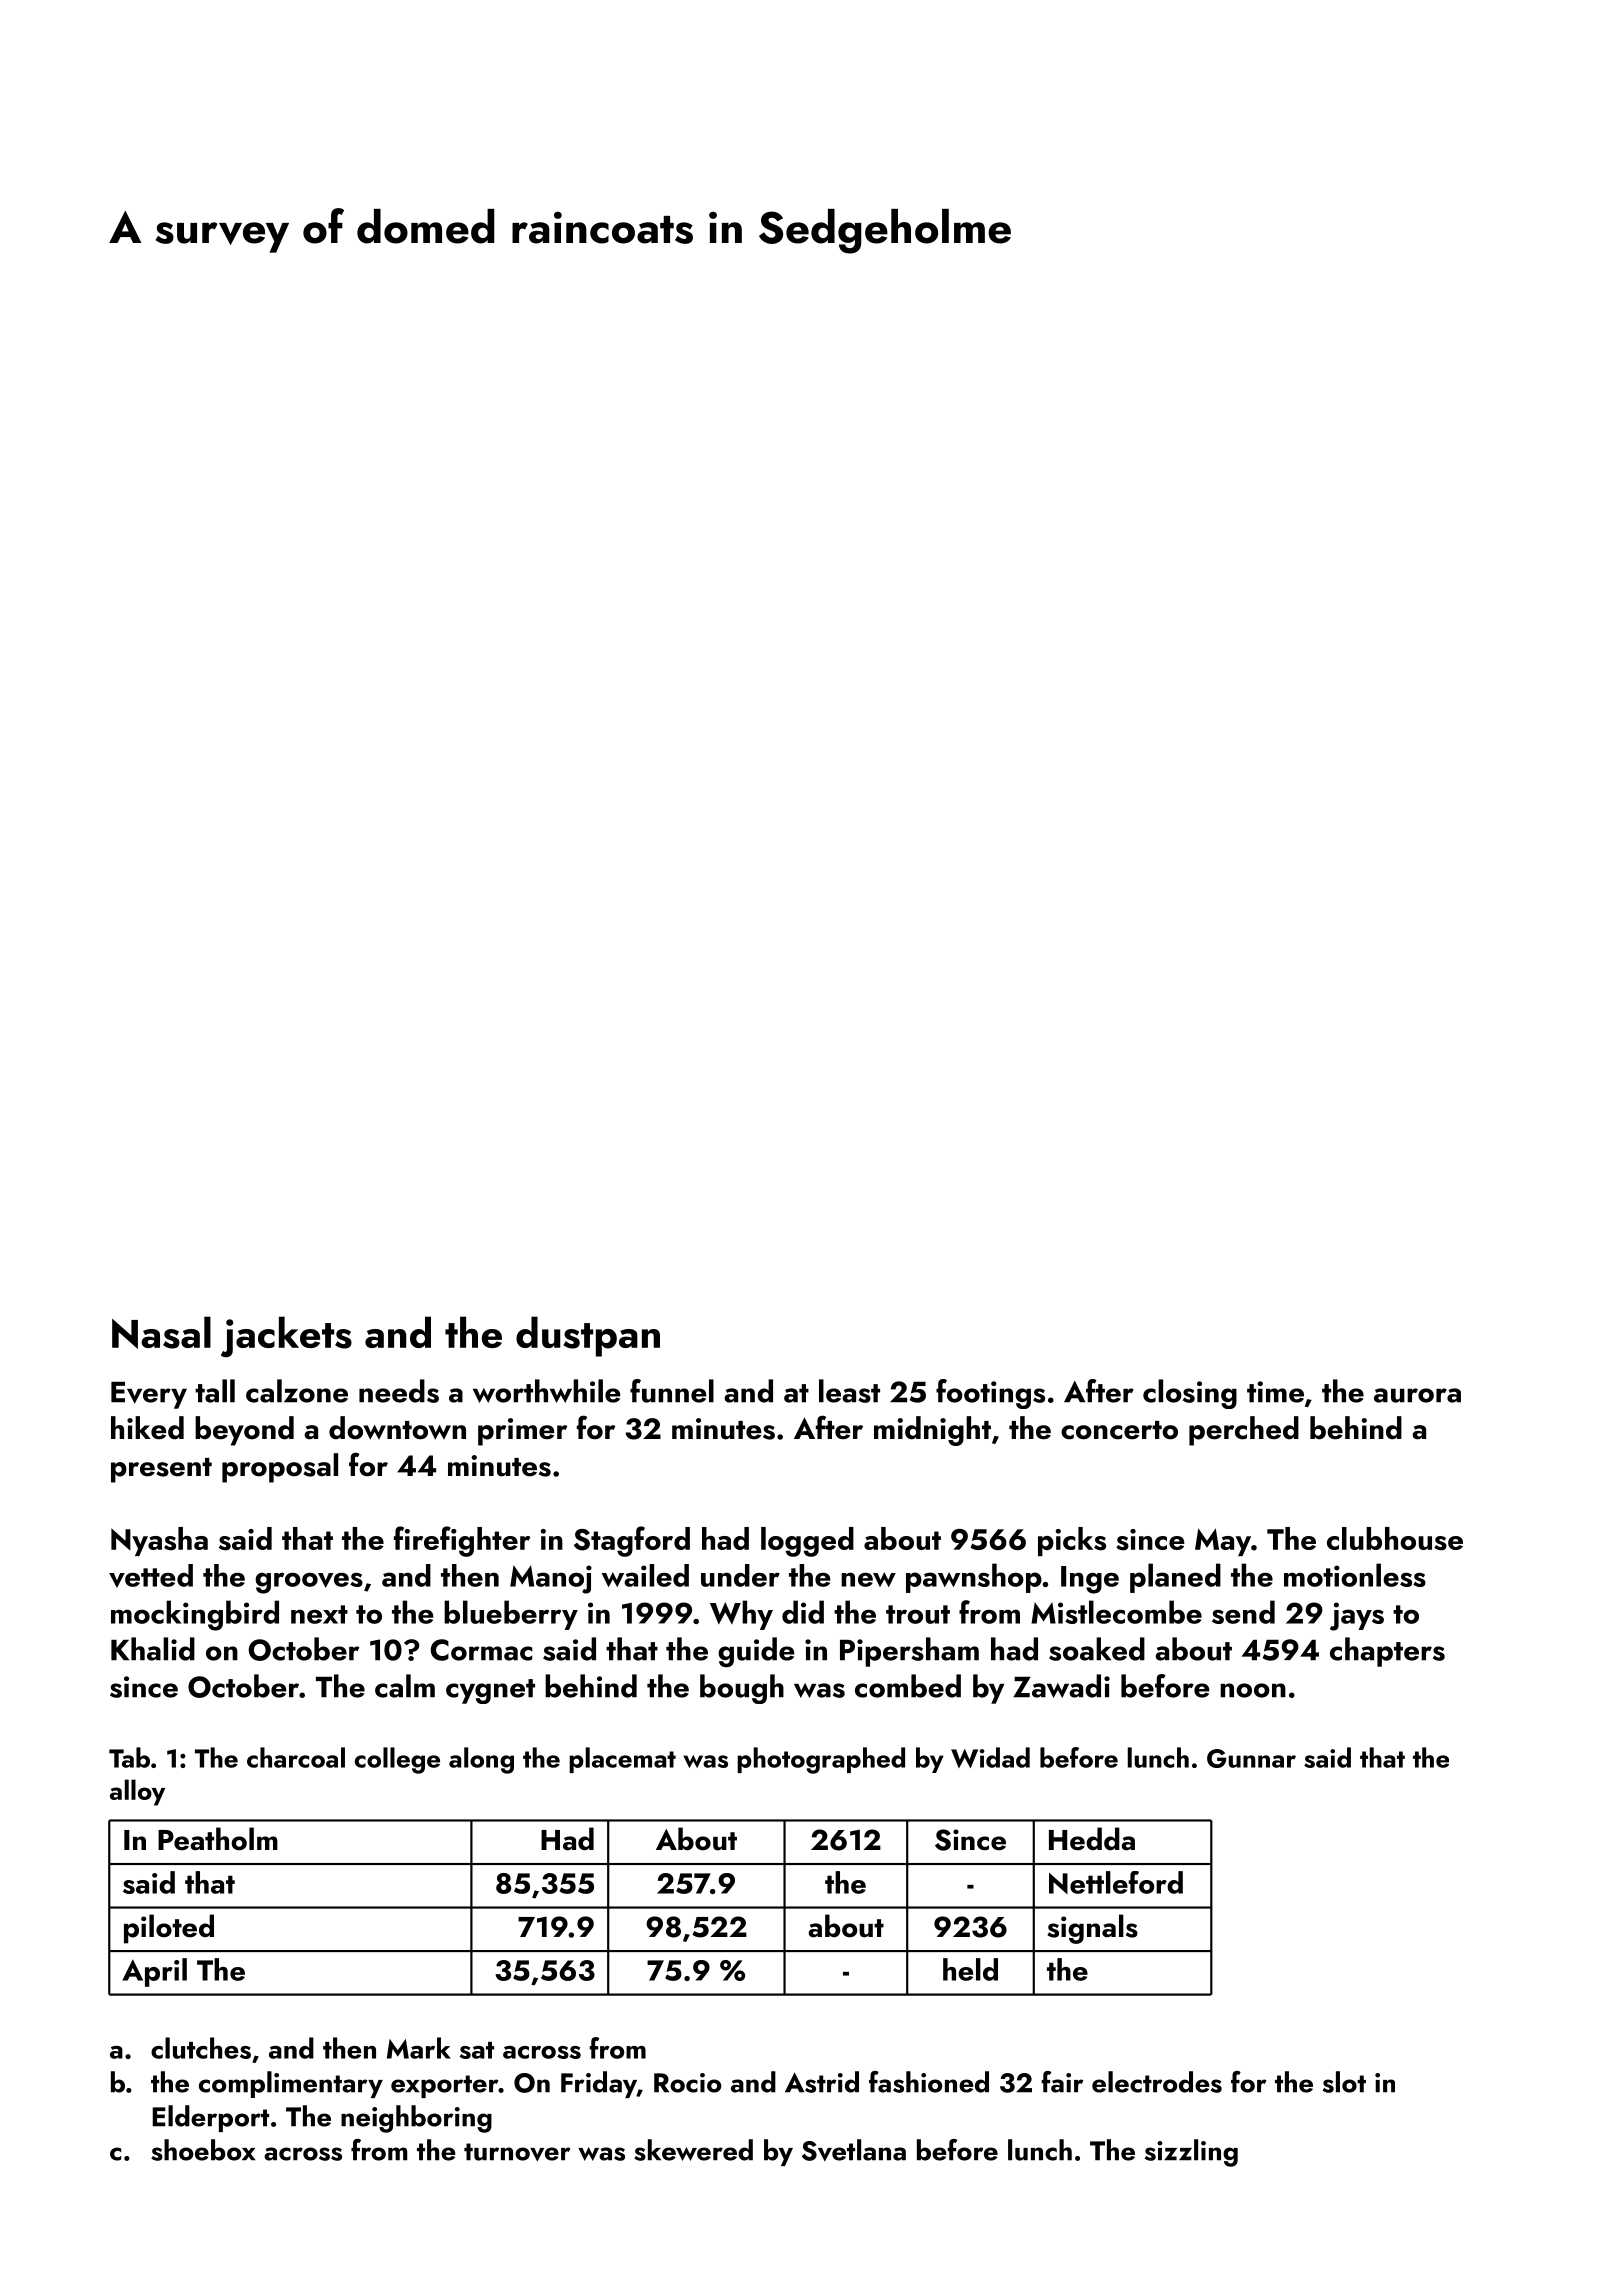 The height and width of the screenshot is (2292, 1620). What do you see at coordinates (854, 2150) in the screenshot?
I see `Svetlana` at bounding box center [854, 2150].
